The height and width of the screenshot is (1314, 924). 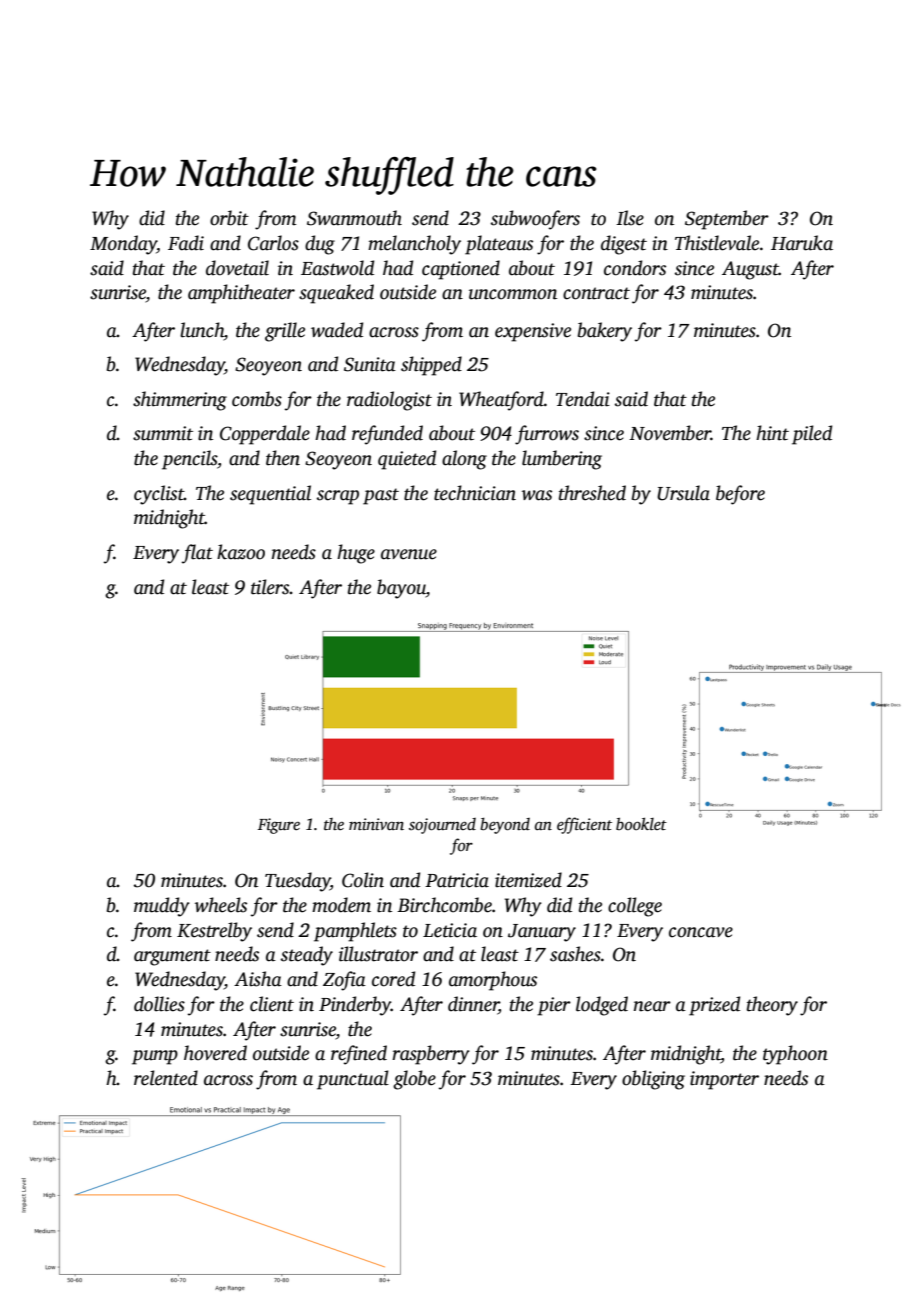 I want to click on Wheatford, so click(x=501, y=401).
